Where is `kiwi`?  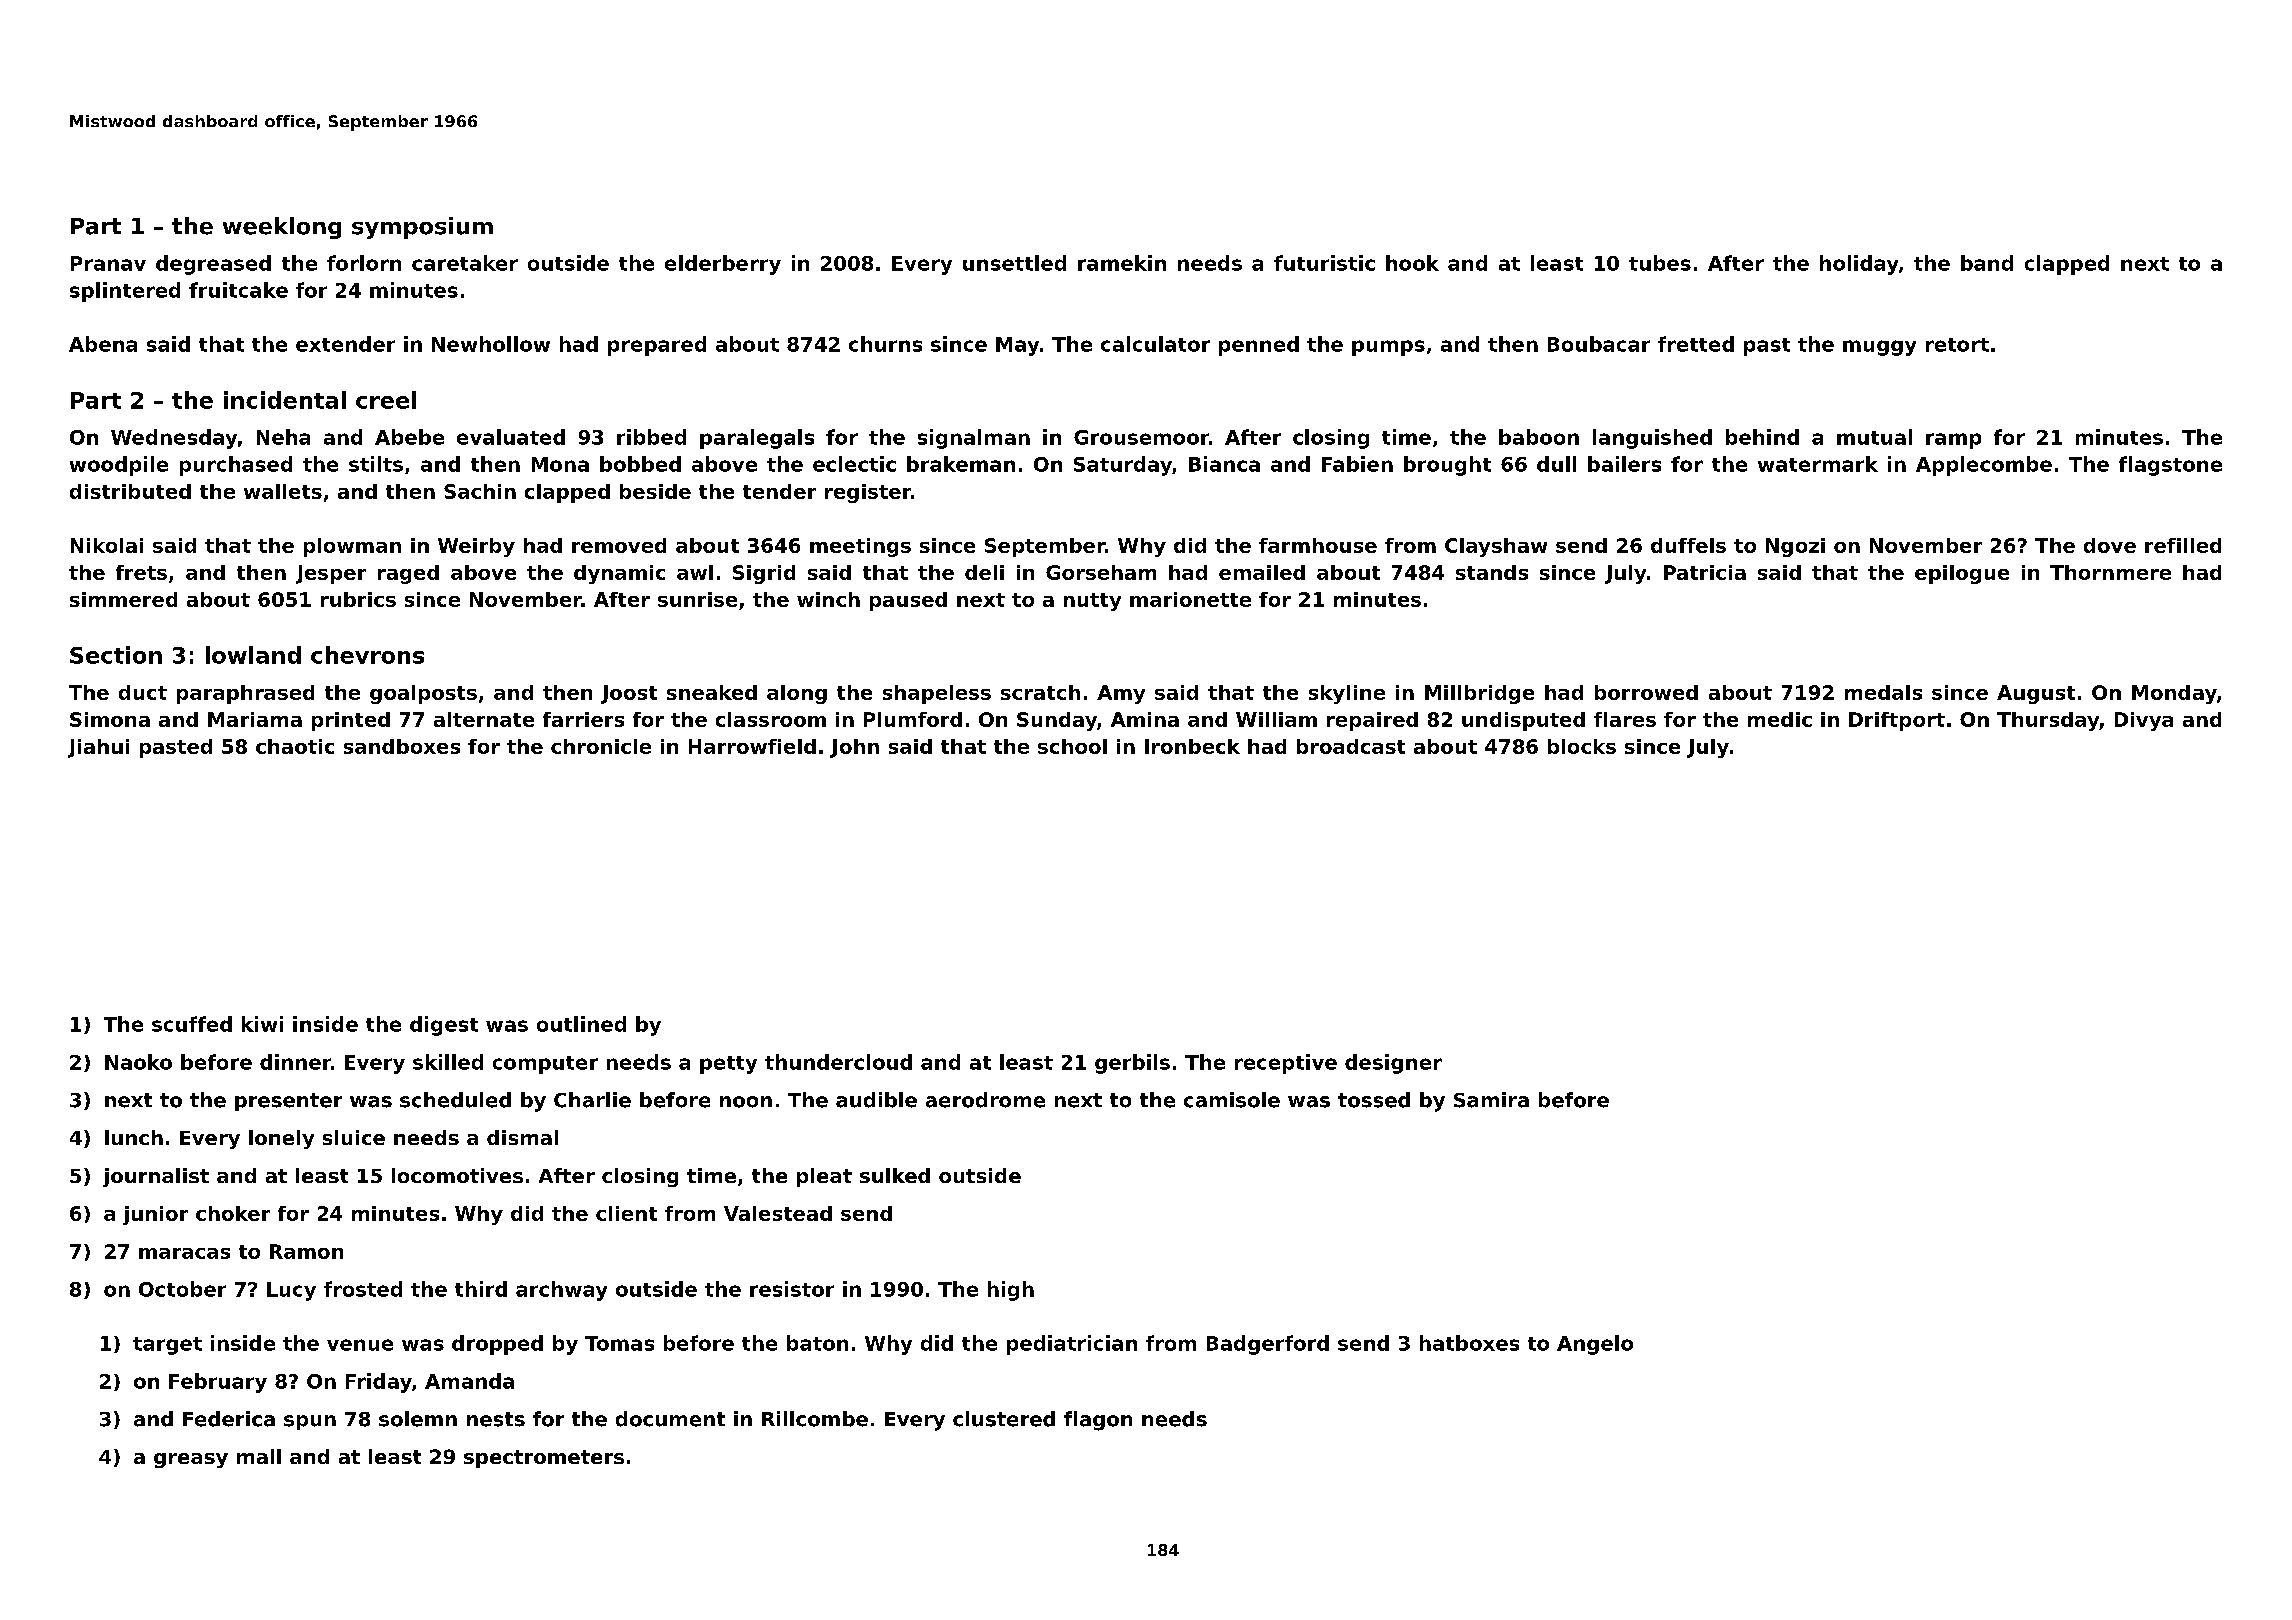 kiwi is located at coordinates (262, 1024).
